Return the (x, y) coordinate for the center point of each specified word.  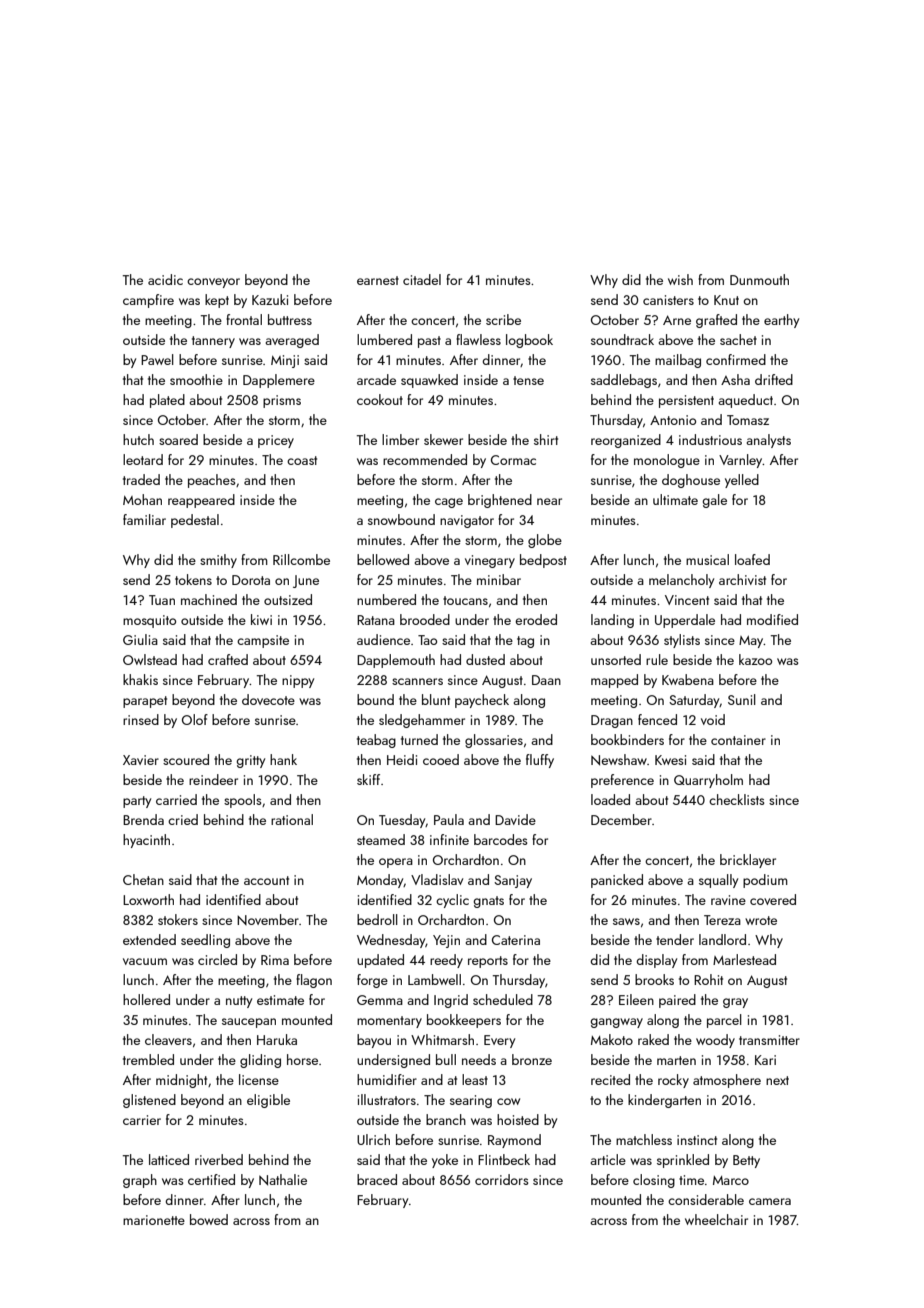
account (266, 880)
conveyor (213, 283)
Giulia (140, 639)
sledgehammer (422, 721)
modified (772, 619)
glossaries (494, 741)
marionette (154, 1220)
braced (377, 1179)
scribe (503, 319)
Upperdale (685, 621)
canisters (668, 300)
